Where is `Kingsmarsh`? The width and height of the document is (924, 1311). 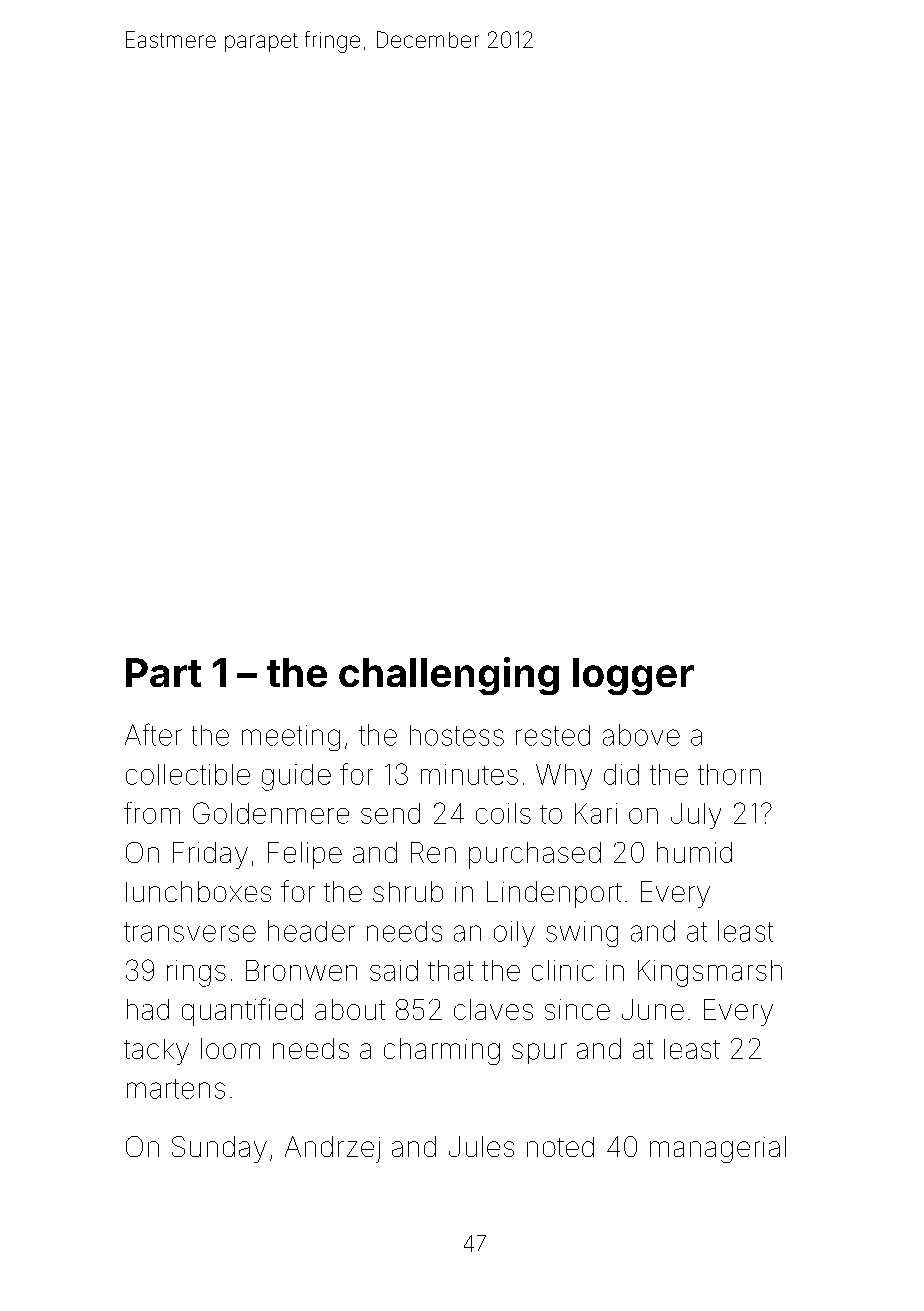 Kingsmarsh is located at coordinates (710, 973).
